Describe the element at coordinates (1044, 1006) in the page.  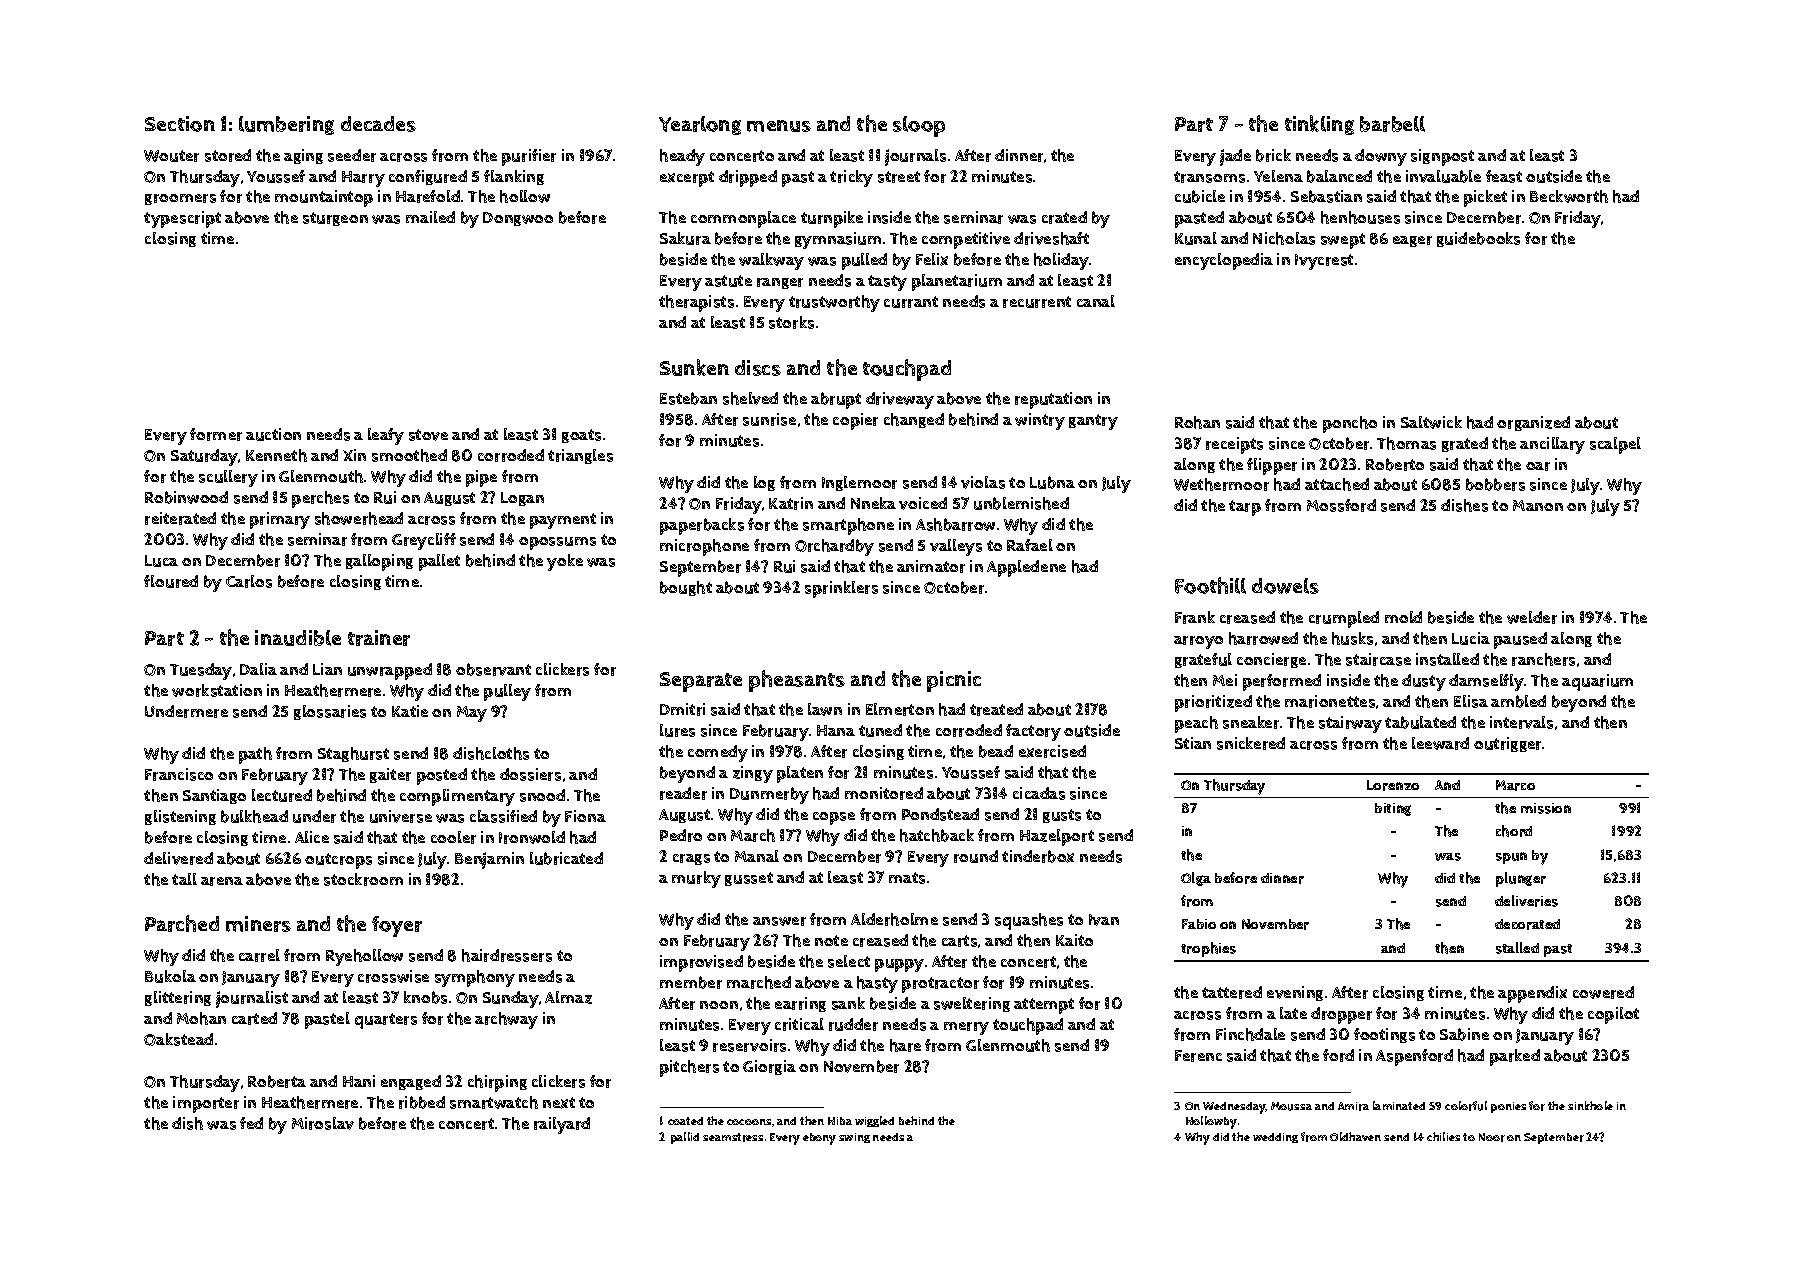
I see `attempt` at that location.
